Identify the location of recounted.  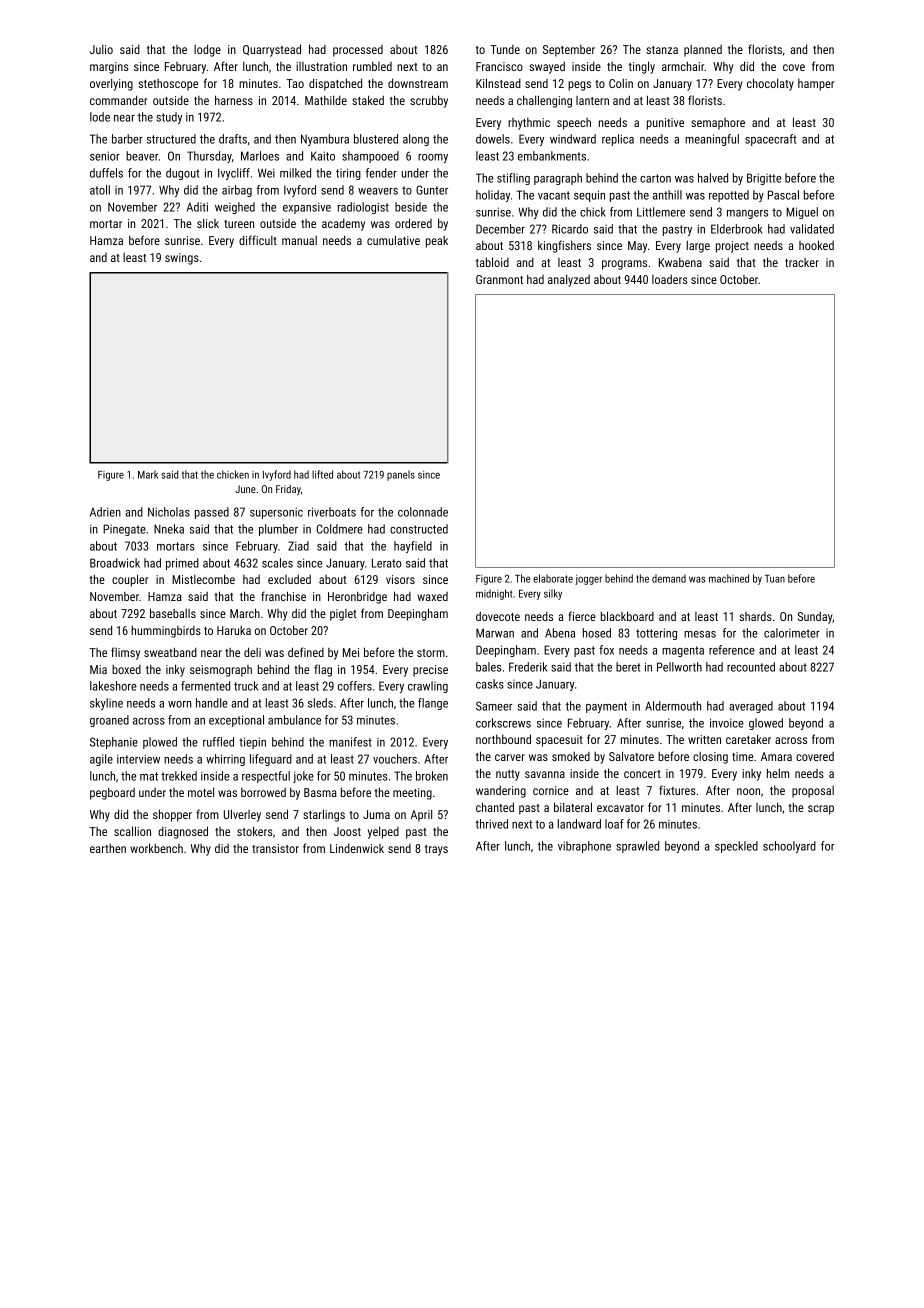
(751, 667).
